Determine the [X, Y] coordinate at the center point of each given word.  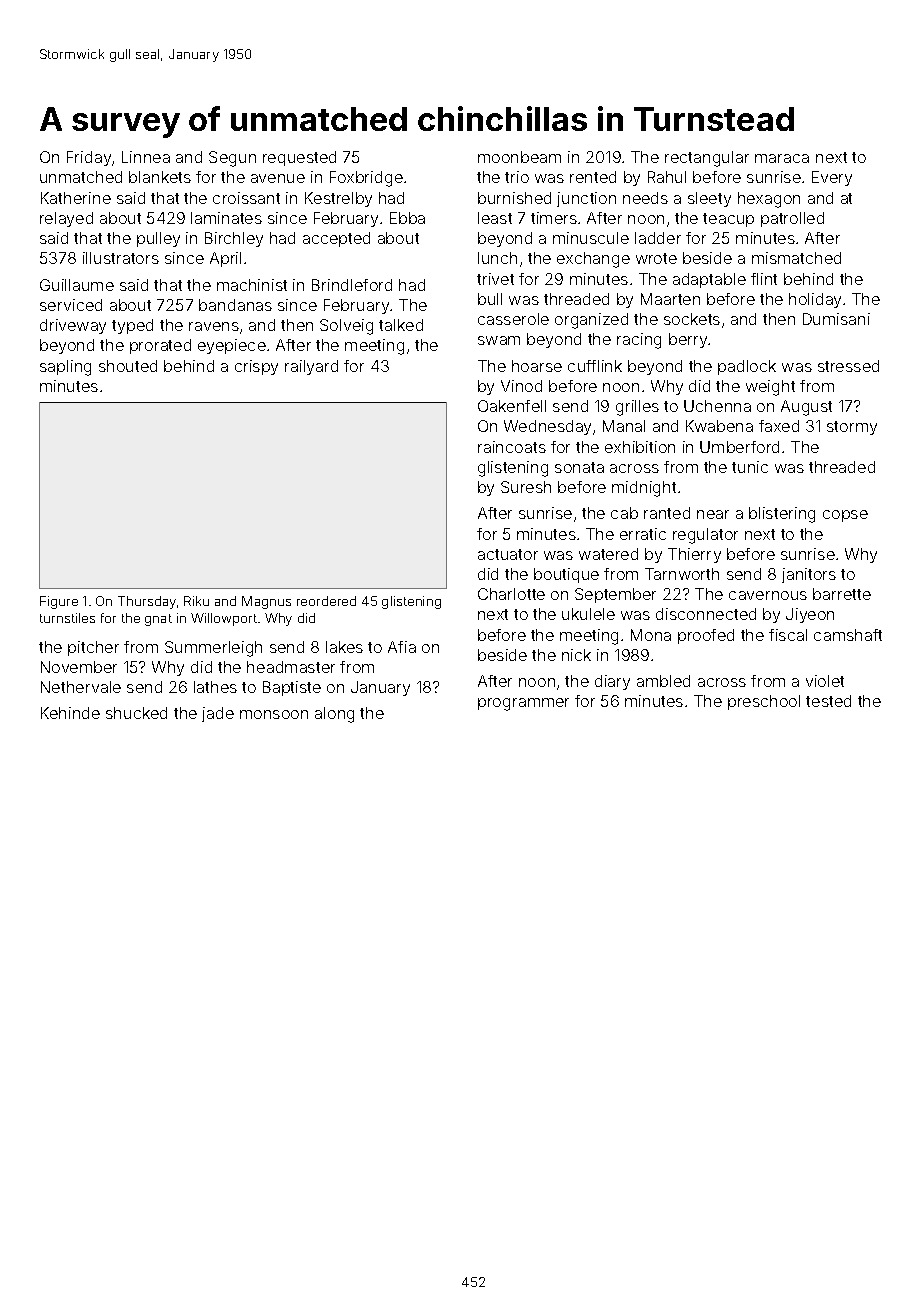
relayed [66, 219]
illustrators [121, 258]
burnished [514, 198]
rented [593, 177]
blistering [782, 515]
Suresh [526, 487]
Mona [651, 635]
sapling [65, 368]
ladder [658, 238]
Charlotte [511, 594]
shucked [136, 713]
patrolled [792, 219]
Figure [59, 602]
